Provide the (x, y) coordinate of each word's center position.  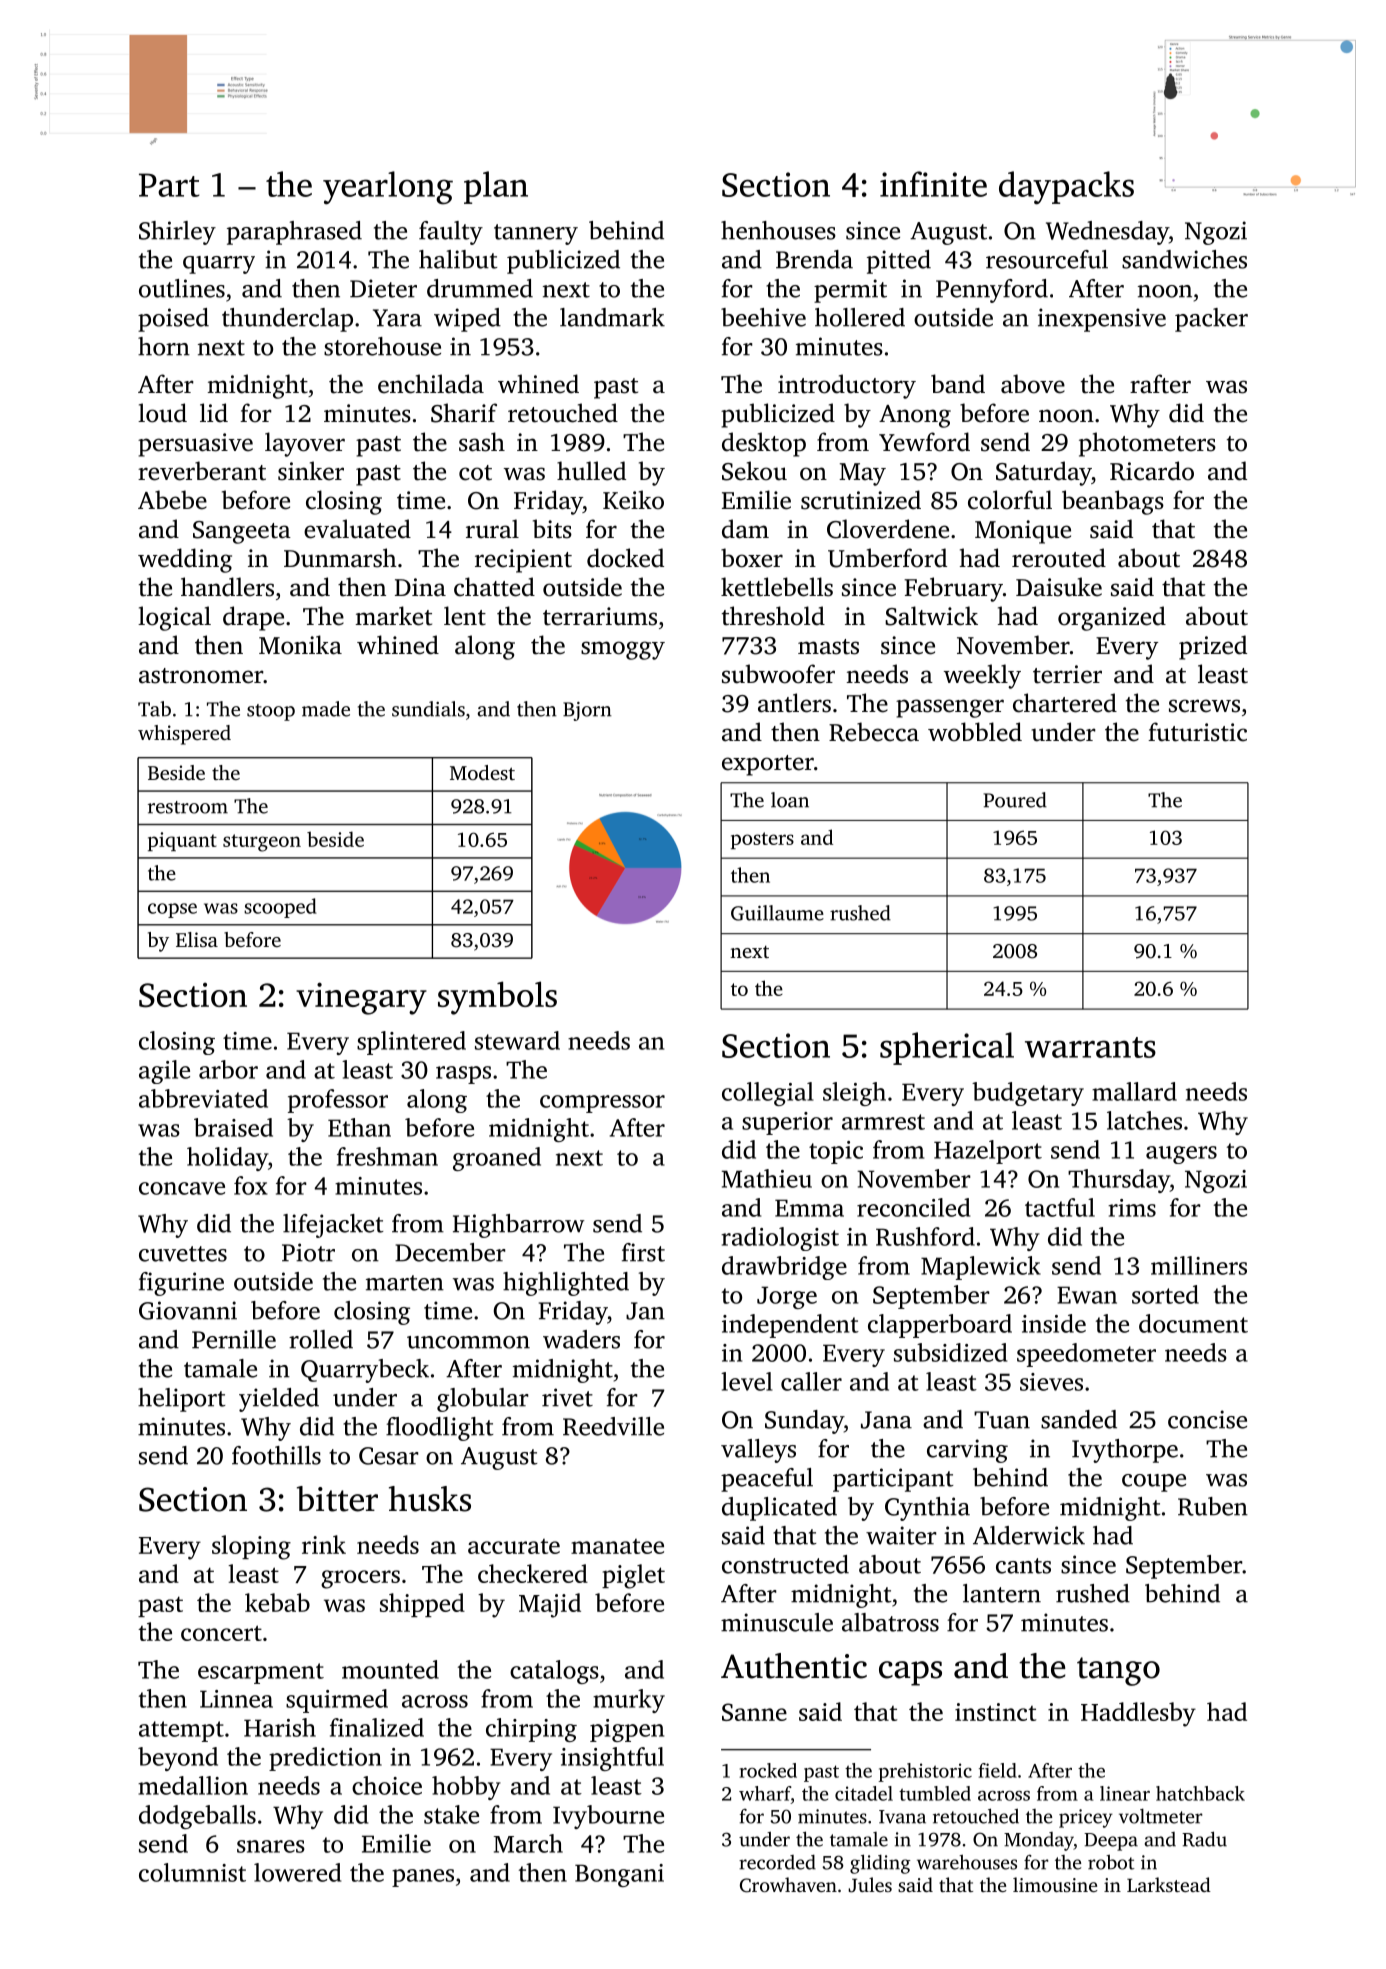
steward (517, 1040)
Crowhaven (788, 1885)
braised (233, 1127)
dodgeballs (197, 1817)
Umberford (887, 558)
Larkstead (1169, 1884)
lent (465, 616)
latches (1144, 1120)
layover (305, 444)
